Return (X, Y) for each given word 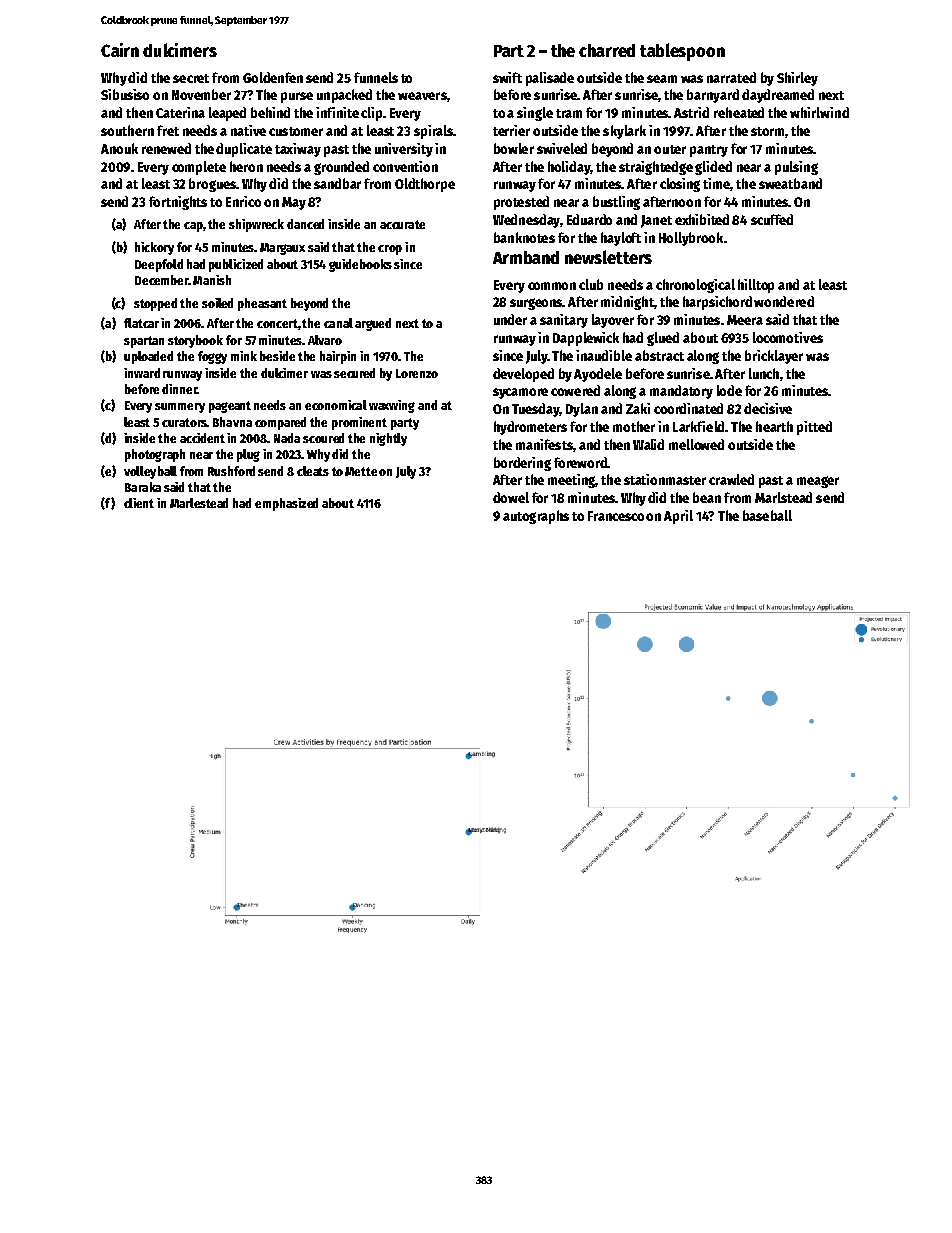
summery (180, 408)
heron (246, 166)
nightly (388, 439)
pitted (814, 428)
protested (521, 203)
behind (270, 112)
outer (670, 149)
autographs (536, 517)
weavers (422, 96)
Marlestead (199, 503)
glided (713, 168)
